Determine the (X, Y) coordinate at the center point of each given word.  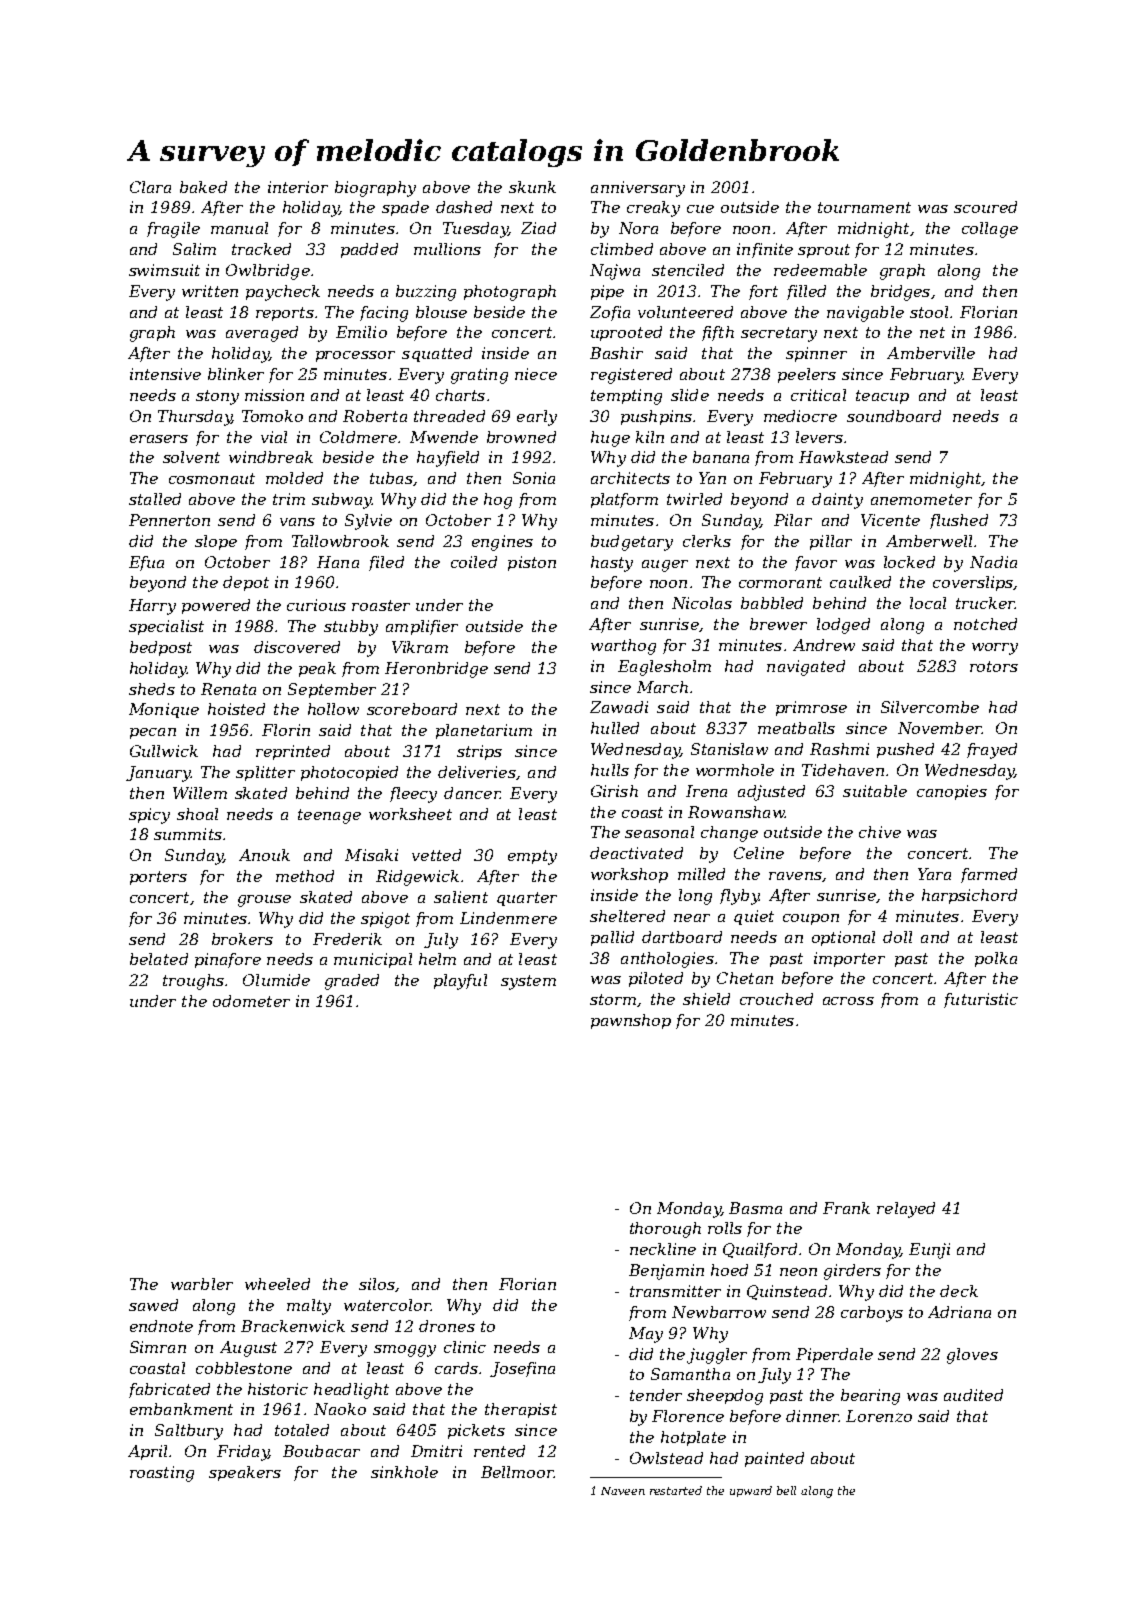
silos (377, 1284)
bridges (900, 293)
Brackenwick (293, 1326)
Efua (146, 563)
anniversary (638, 189)
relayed (906, 1210)
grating (479, 376)
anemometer (921, 499)
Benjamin (666, 1272)
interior (298, 187)
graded (352, 982)
